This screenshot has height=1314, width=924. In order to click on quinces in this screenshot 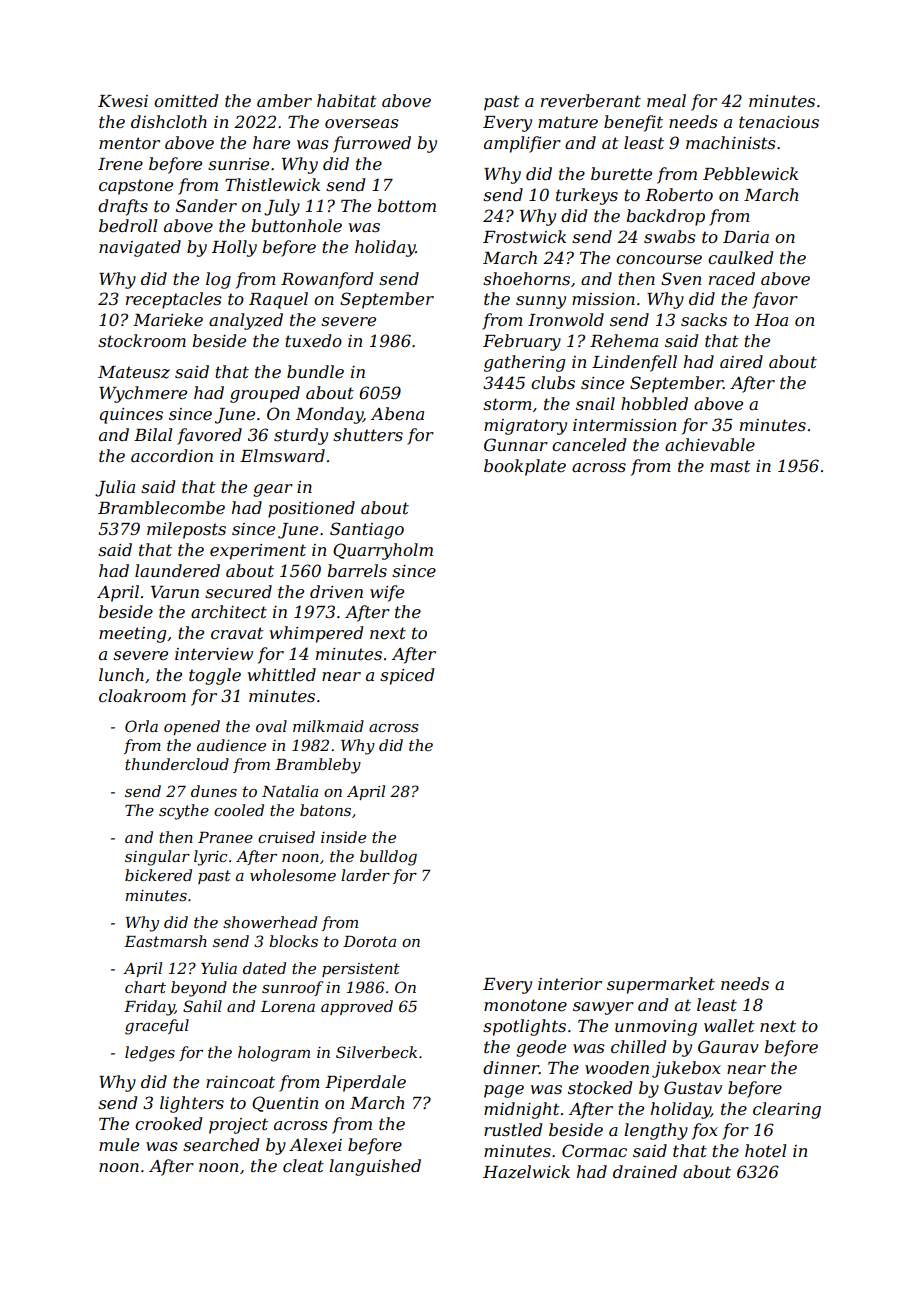, I will do `click(131, 416)`.
